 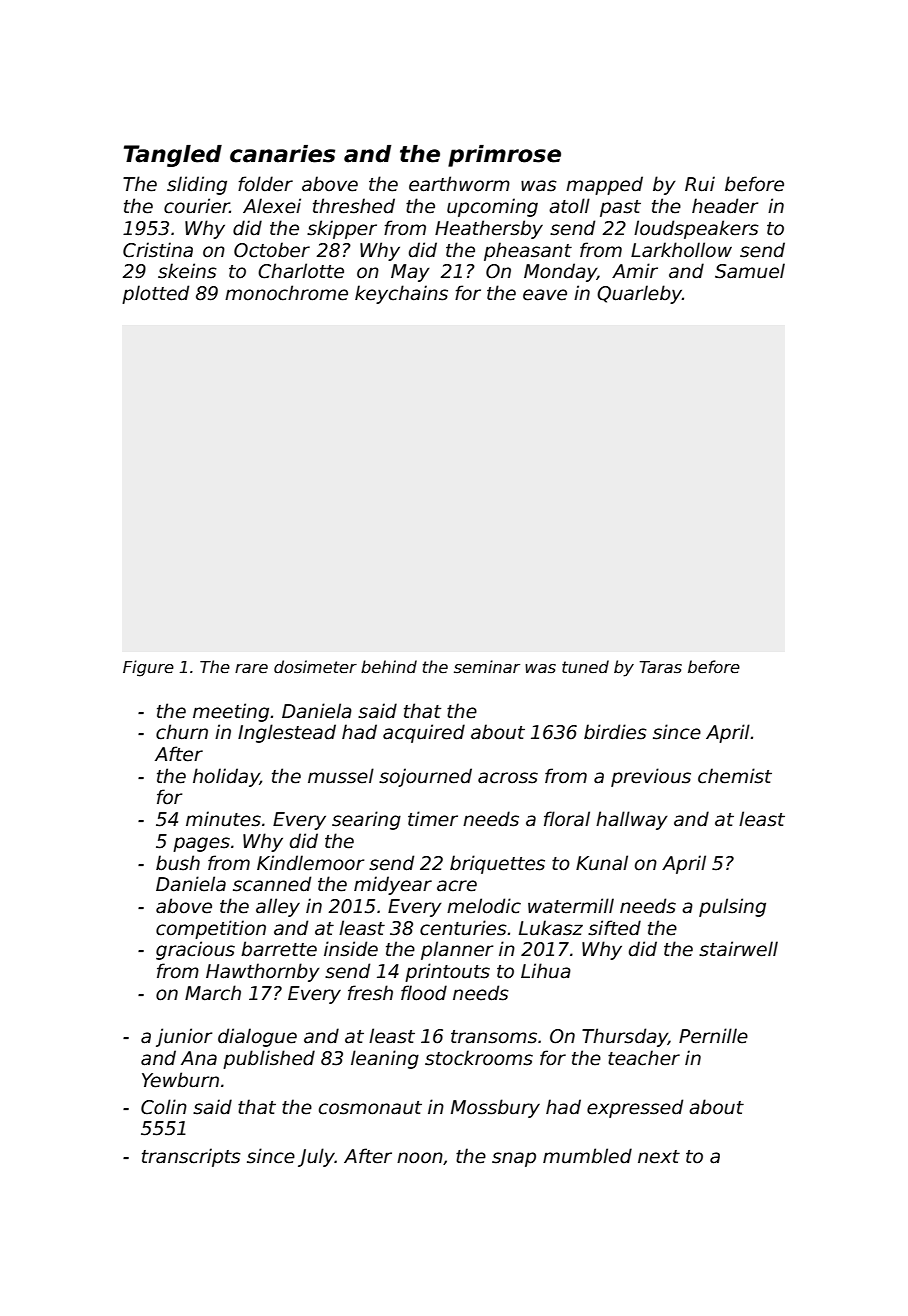 What do you see at coordinates (514, 1159) in the screenshot?
I see `snap` at bounding box center [514, 1159].
